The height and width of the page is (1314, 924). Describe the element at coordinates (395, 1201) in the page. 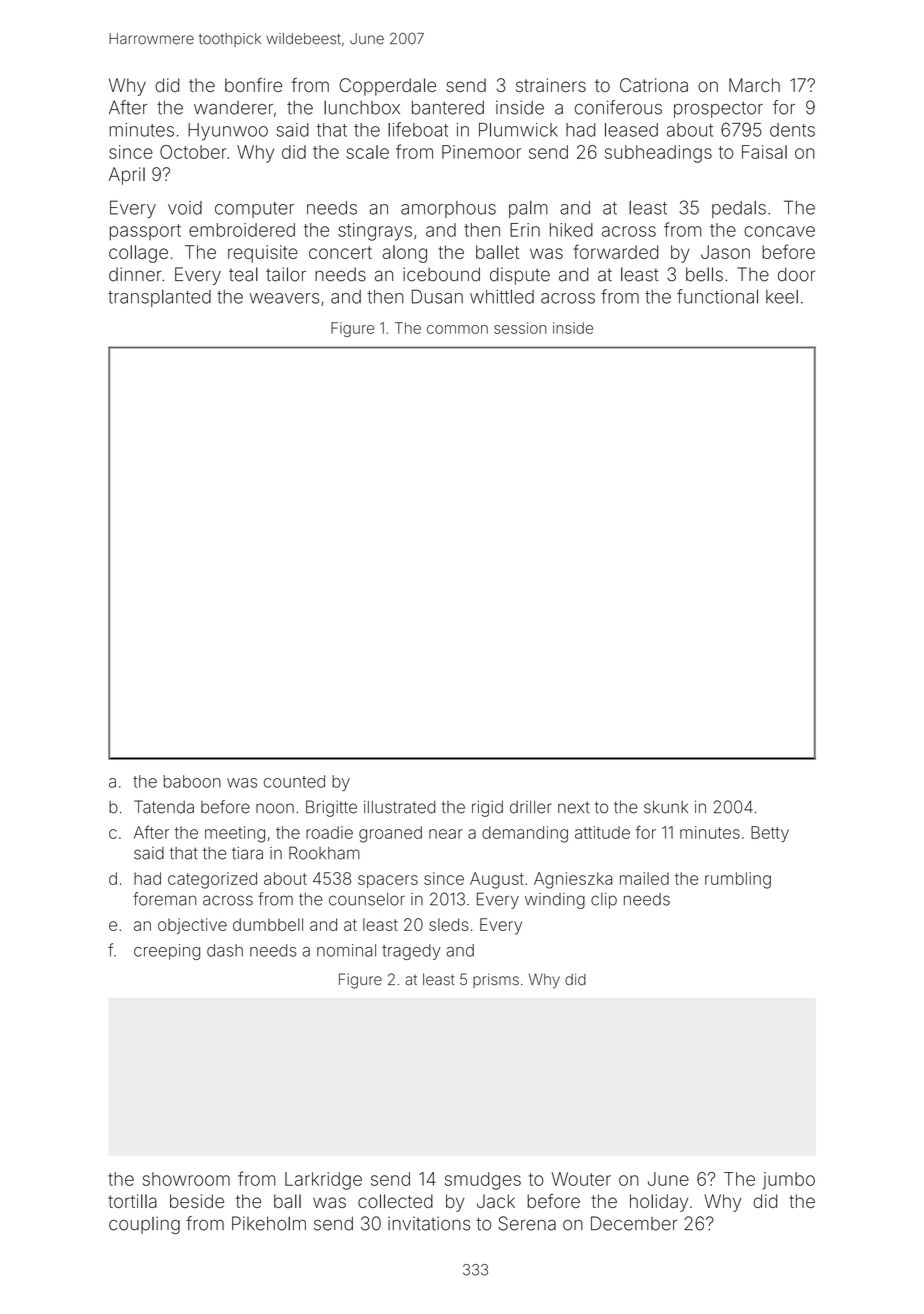

I see `collected` at that location.
